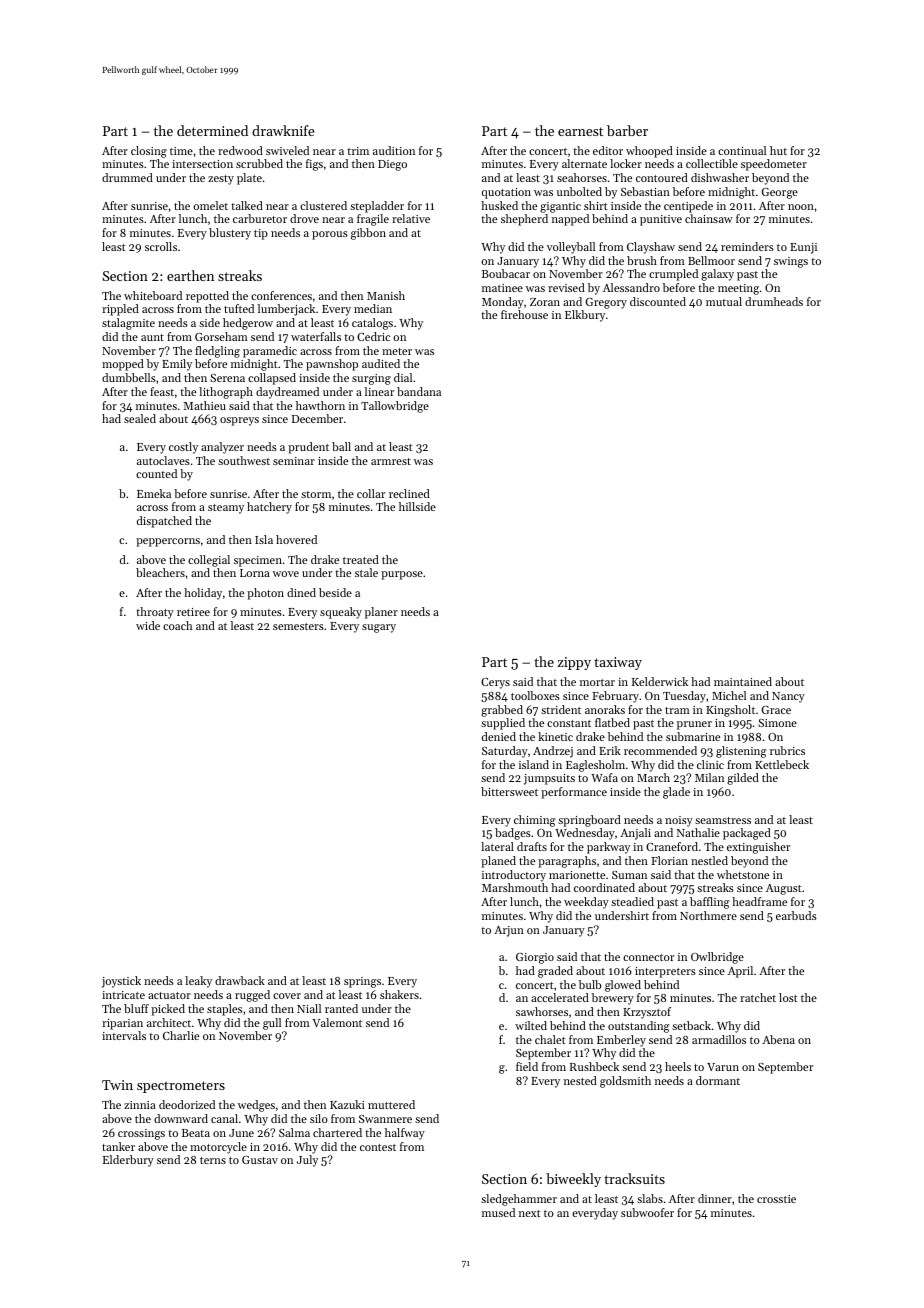 The image size is (924, 1308). Describe the element at coordinates (788, 997) in the screenshot. I see `lost` at that location.
